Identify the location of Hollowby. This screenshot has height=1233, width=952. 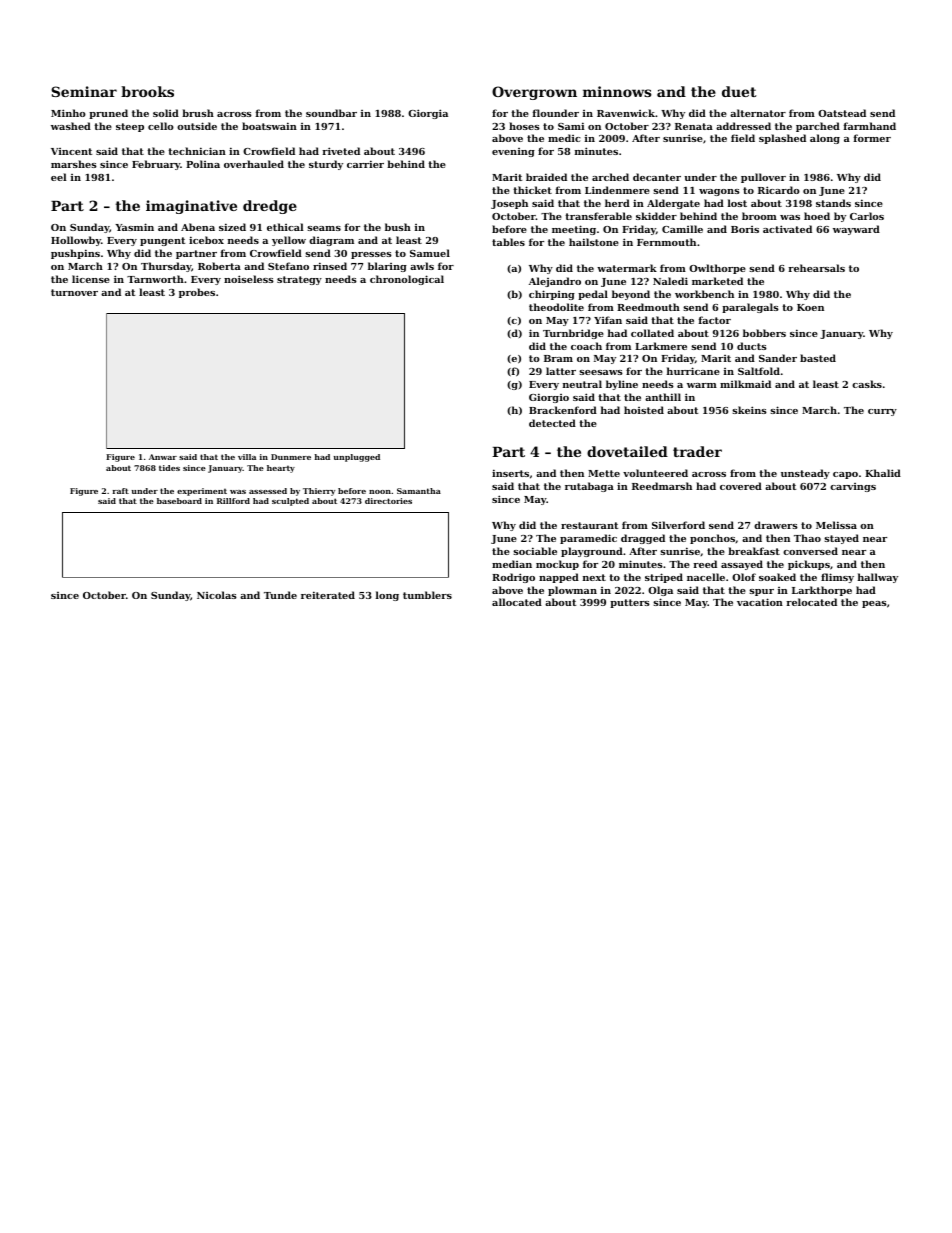
(76, 241).
